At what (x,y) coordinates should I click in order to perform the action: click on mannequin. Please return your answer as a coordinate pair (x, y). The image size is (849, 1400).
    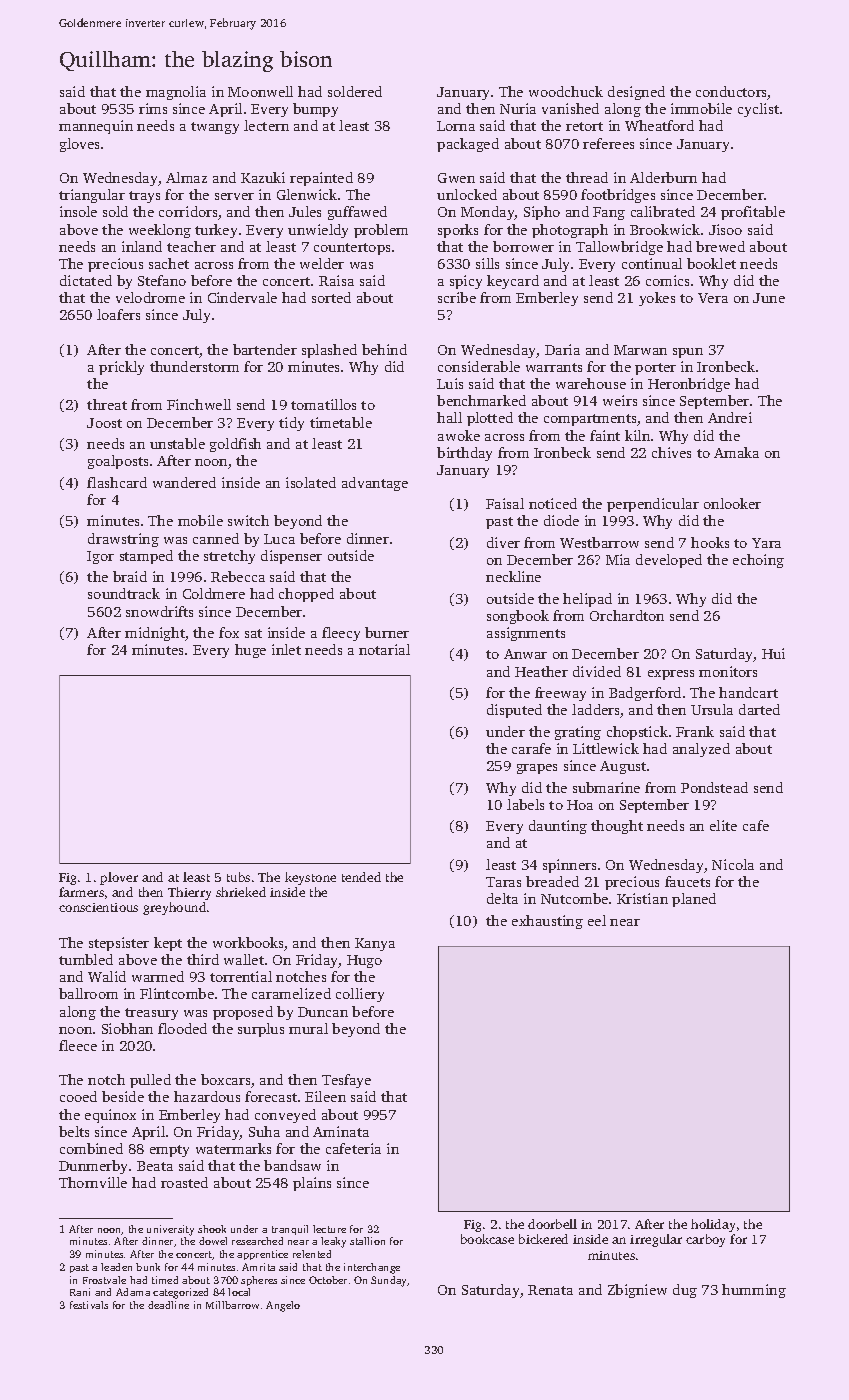
    Looking at the image, I should click on (96, 127).
